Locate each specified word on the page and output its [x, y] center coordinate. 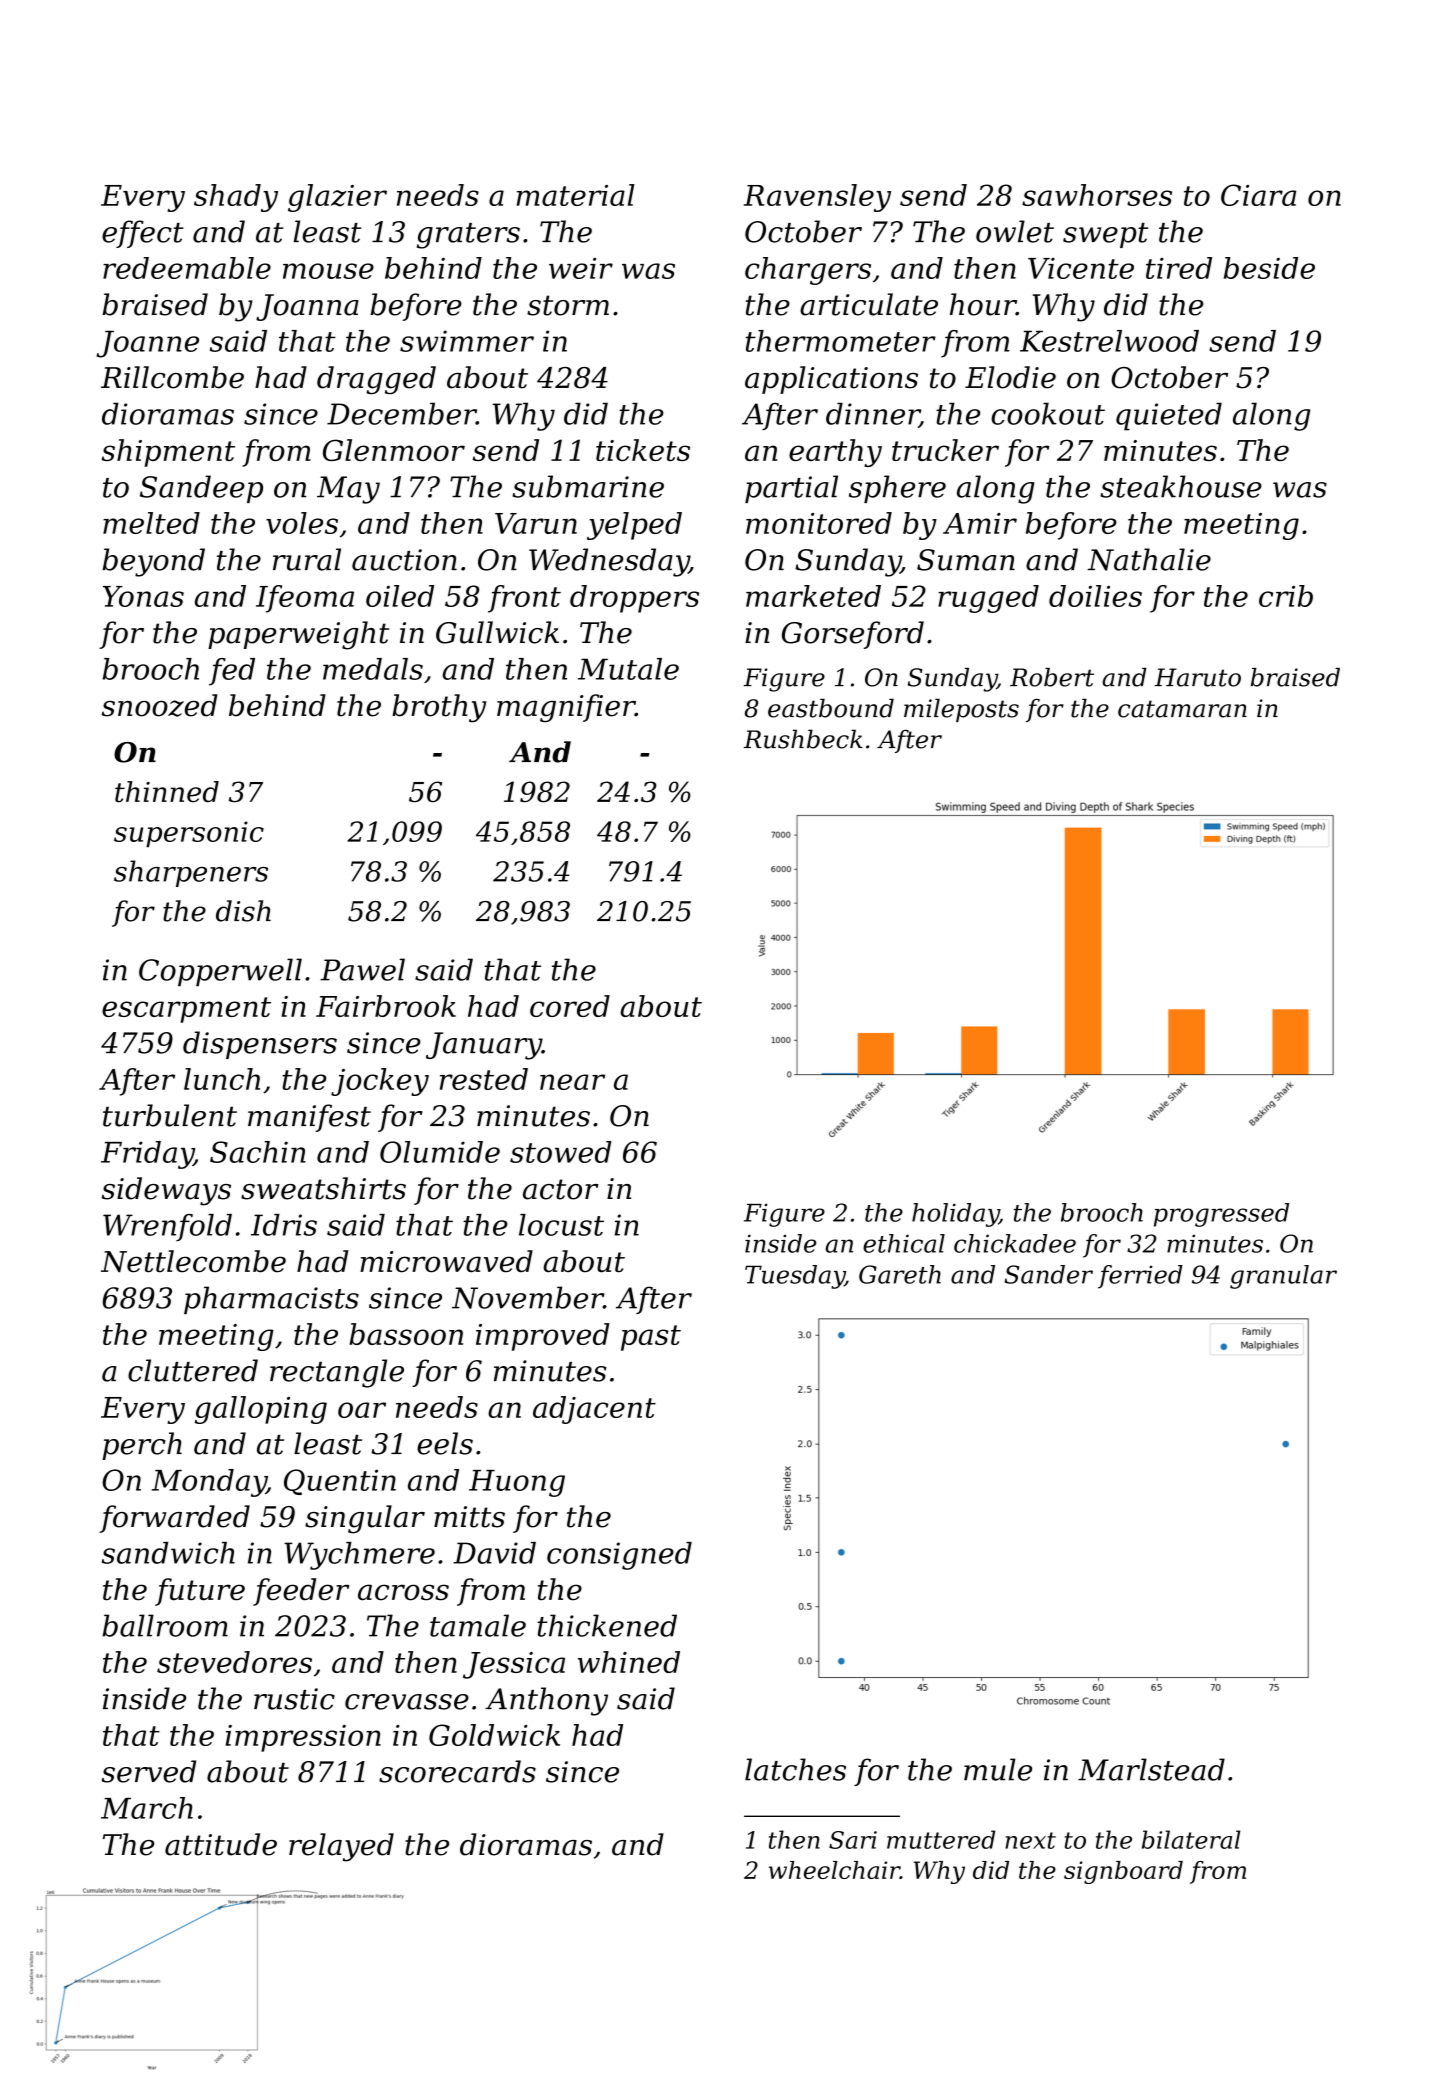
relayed [341, 1847]
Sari [853, 1840]
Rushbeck [803, 739]
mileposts [961, 710]
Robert [1052, 677]
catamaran [1182, 709]
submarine [588, 486]
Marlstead [1151, 1769]
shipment [168, 453]
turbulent [170, 1115]
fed [232, 672]
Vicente [1081, 268]
